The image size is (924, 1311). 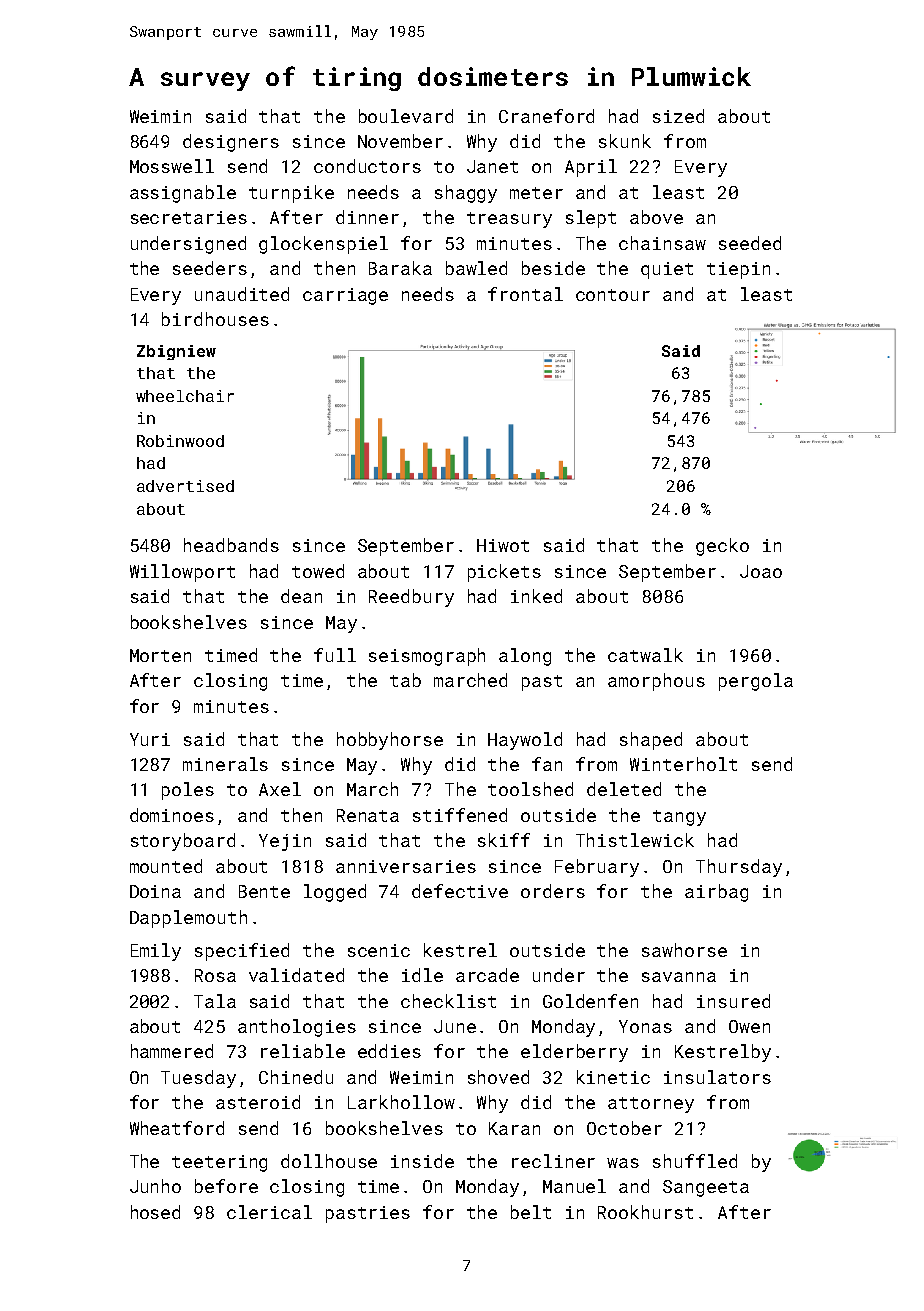 I want to click on Tala, so click(x=215, y=1001).
